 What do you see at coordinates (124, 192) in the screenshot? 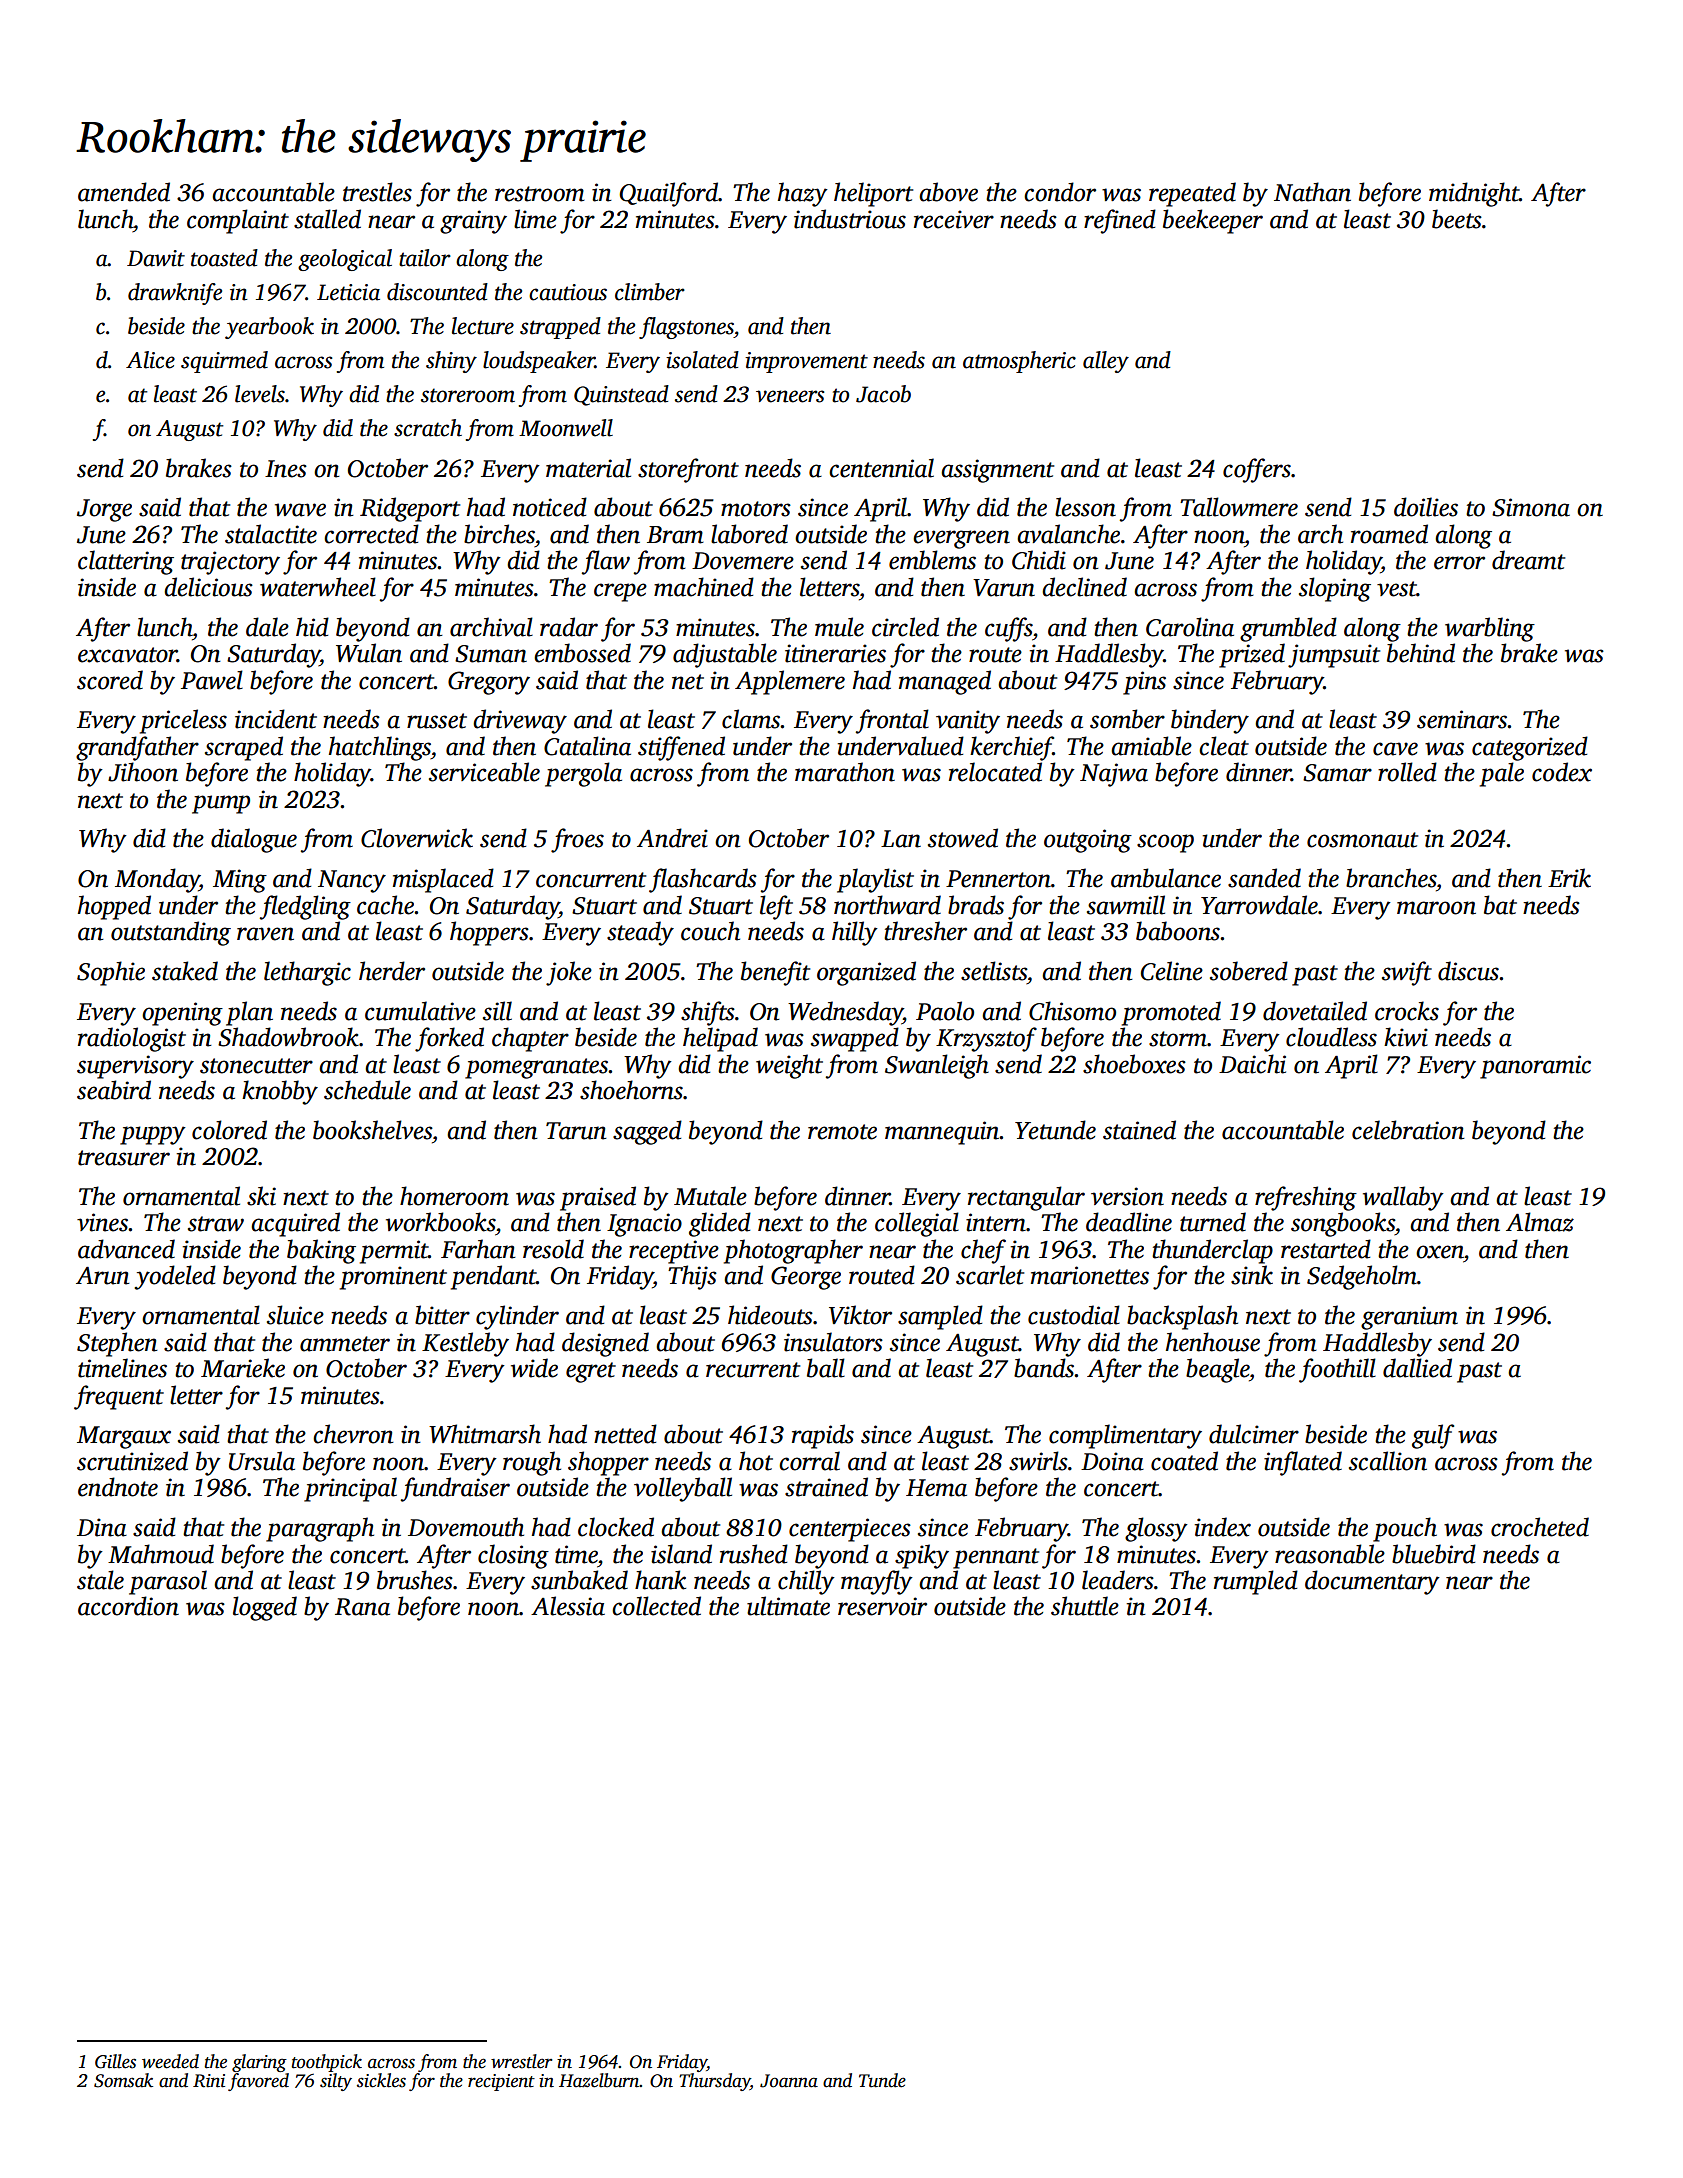
I see `amended` at bounding box center [124, 192].
